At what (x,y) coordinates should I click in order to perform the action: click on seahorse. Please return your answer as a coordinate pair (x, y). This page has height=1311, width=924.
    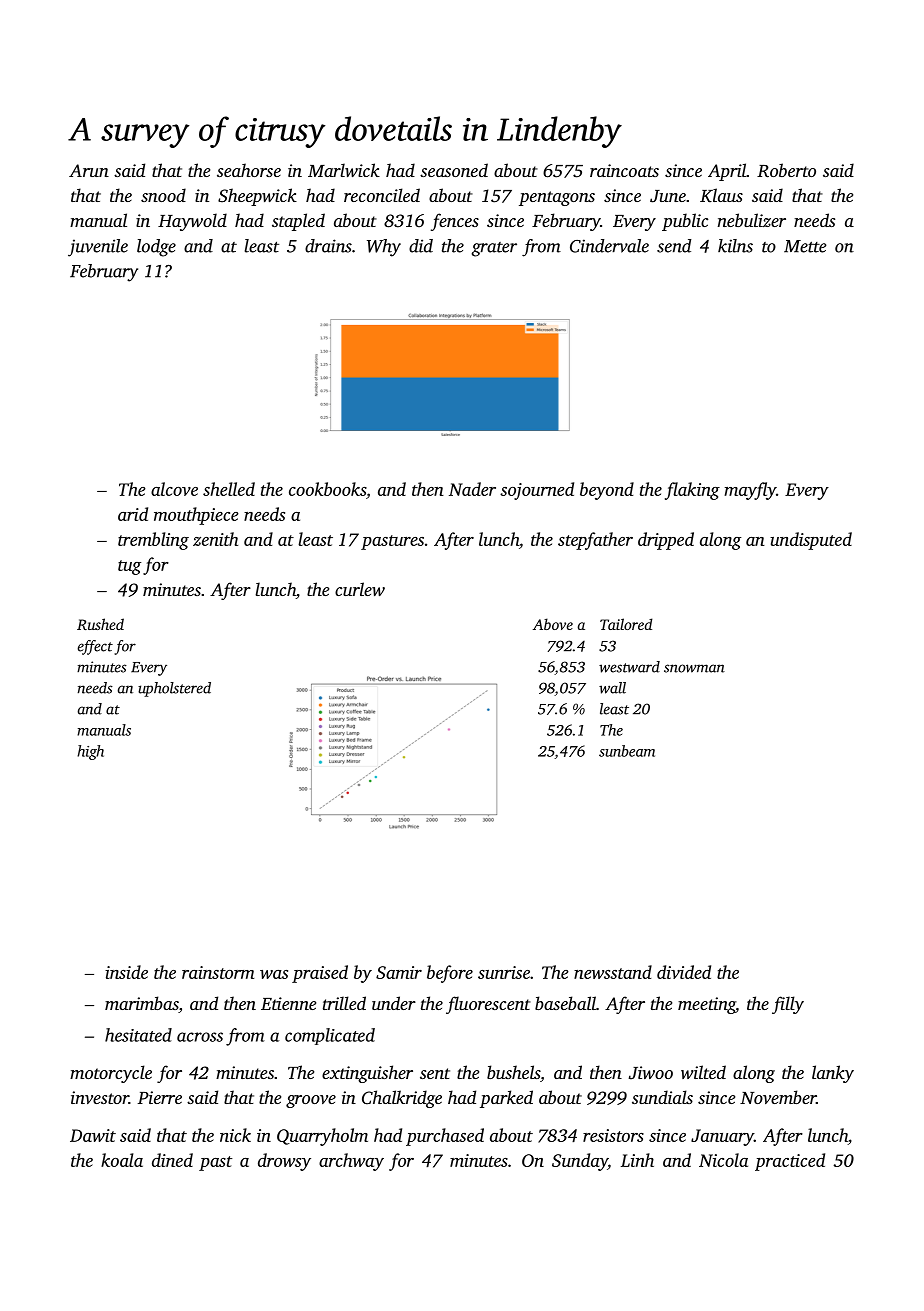
    Looking at the image, I should click on (249, 170).
